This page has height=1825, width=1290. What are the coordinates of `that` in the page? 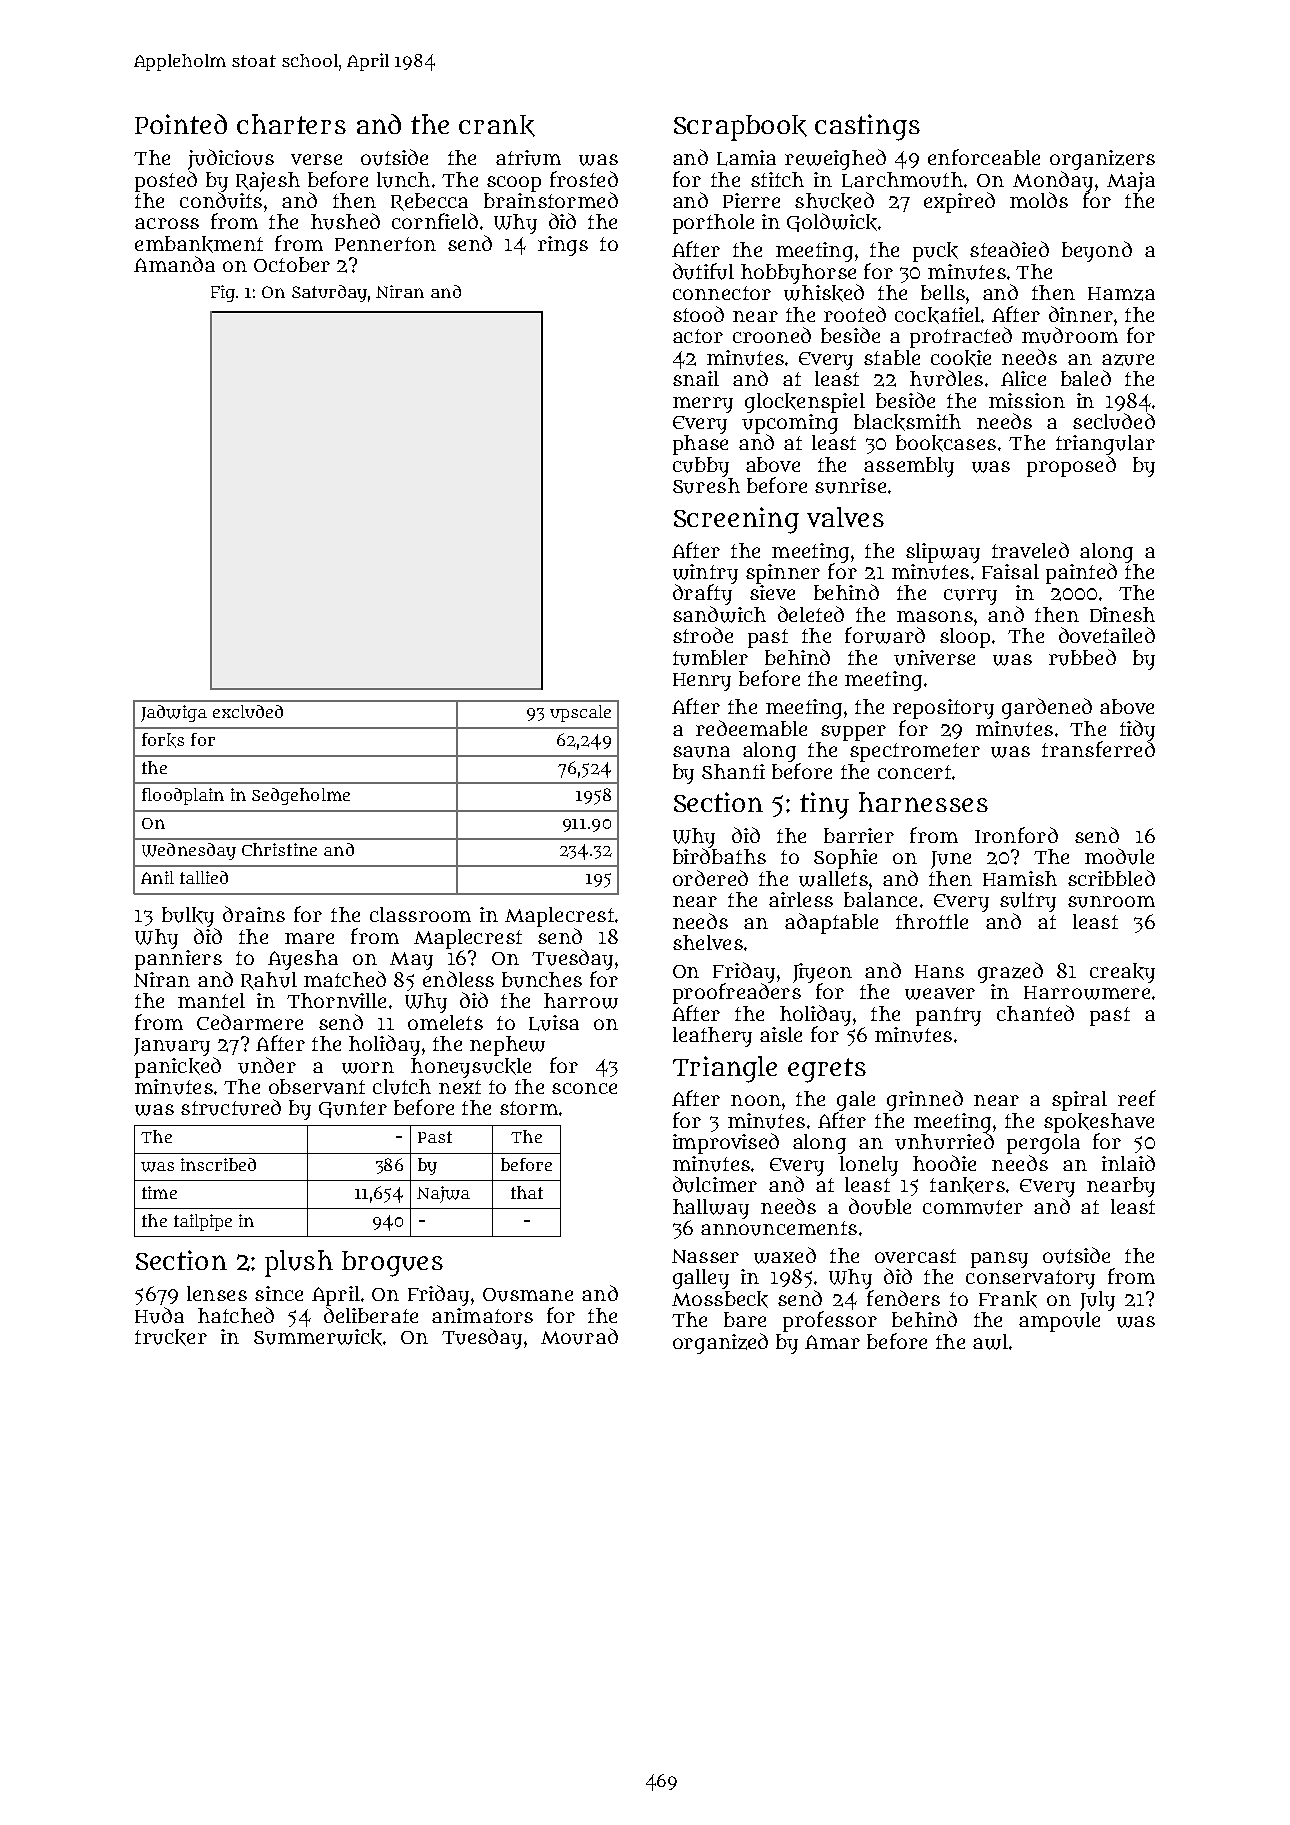 It's located at (527, 1192).
